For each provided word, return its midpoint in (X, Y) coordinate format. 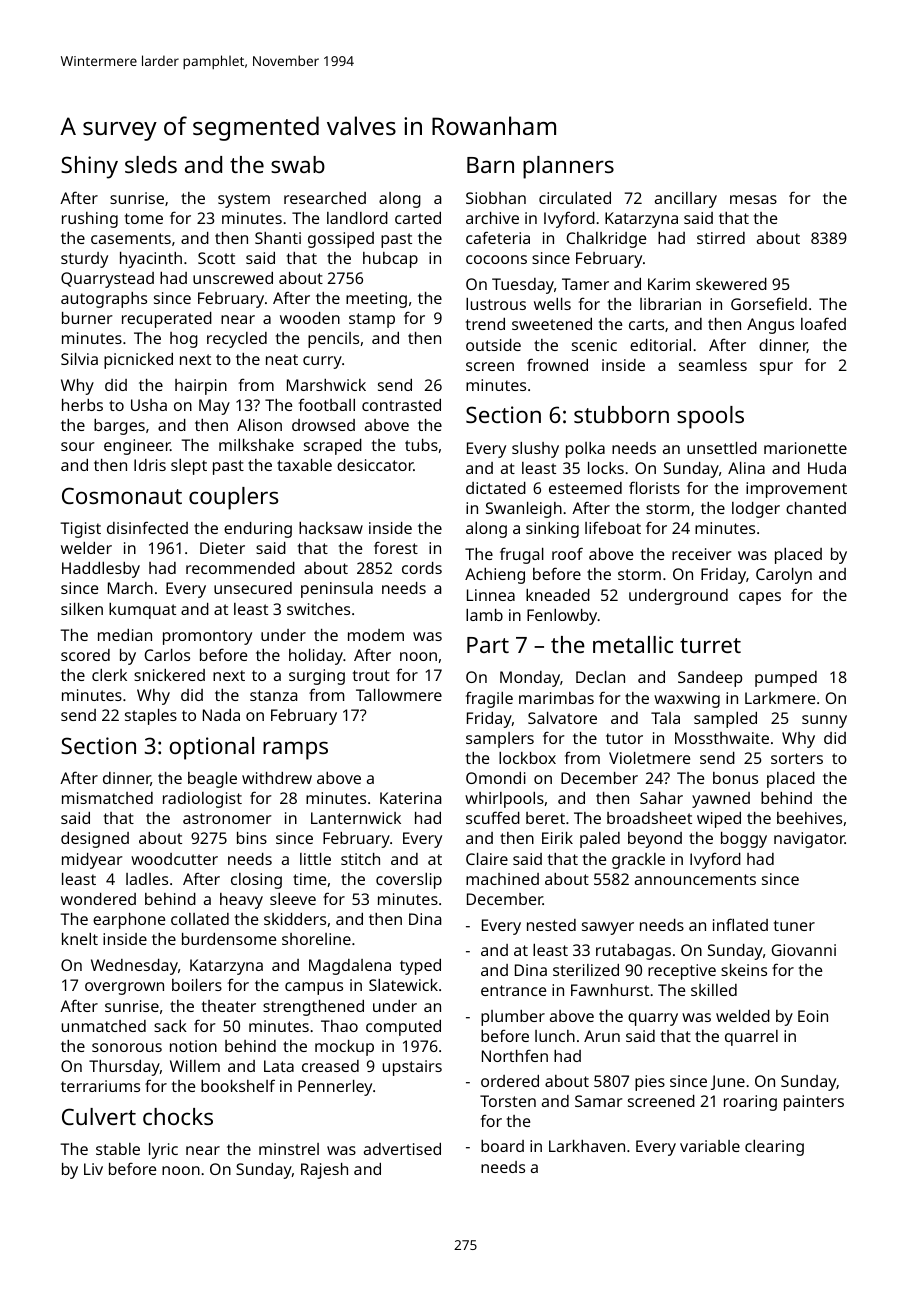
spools (710, 417)
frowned (557, 364)
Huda (827, 468)
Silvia (79, 359)
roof (567, 553)
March (130, 588)
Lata (279, 1066)
